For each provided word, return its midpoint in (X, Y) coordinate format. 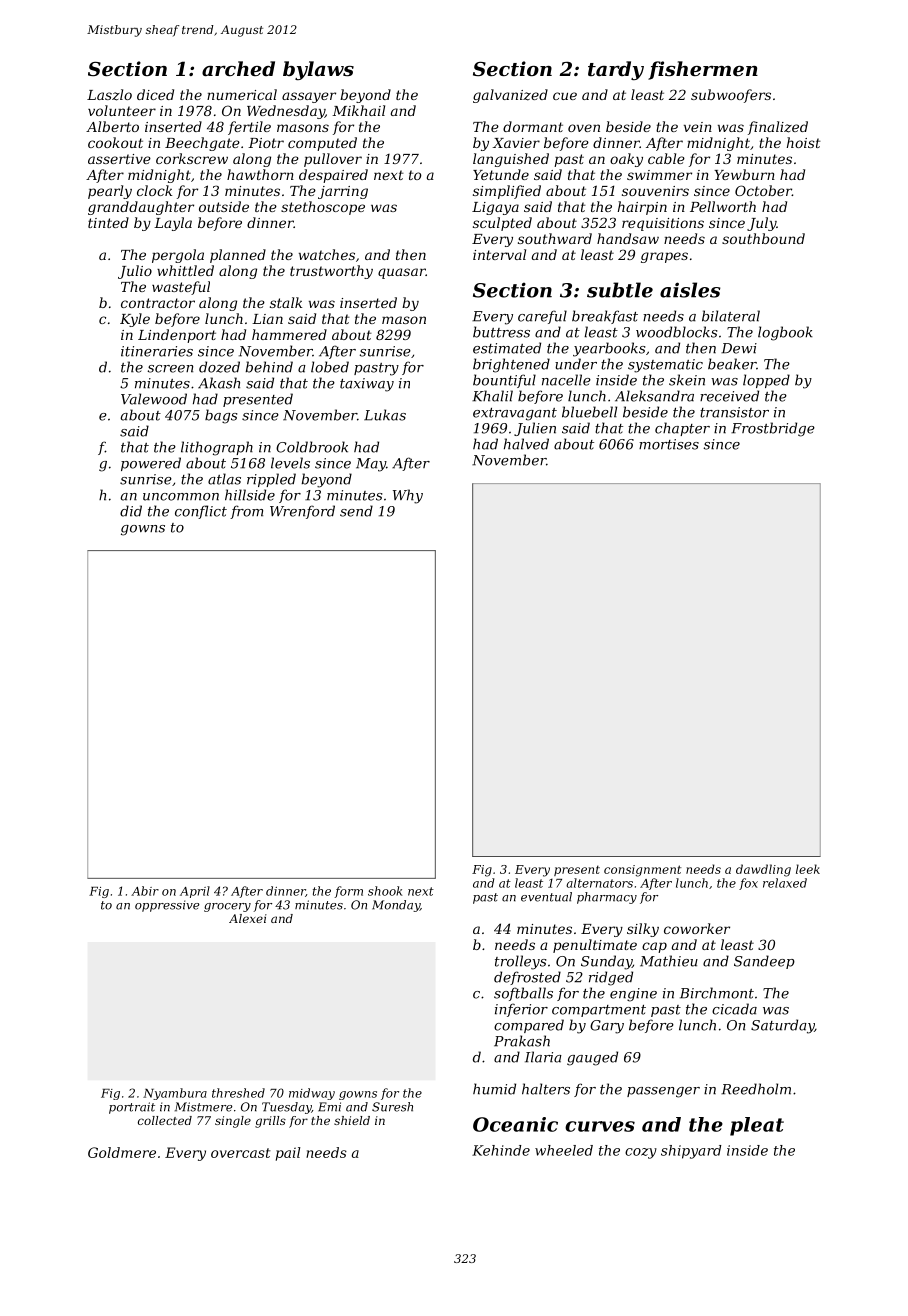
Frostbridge (773, 429)
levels (290, 463)
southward (555, 238)
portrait (132, 1108)
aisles (690, 290)
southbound (763, 238)
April (195, 892)
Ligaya (495, 208)
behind (269, 367)
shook (385, 891)
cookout (115, 142)
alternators (599, 883)
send (356, 511)
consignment (642, 871)
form (348, 892)
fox (748, 884)
